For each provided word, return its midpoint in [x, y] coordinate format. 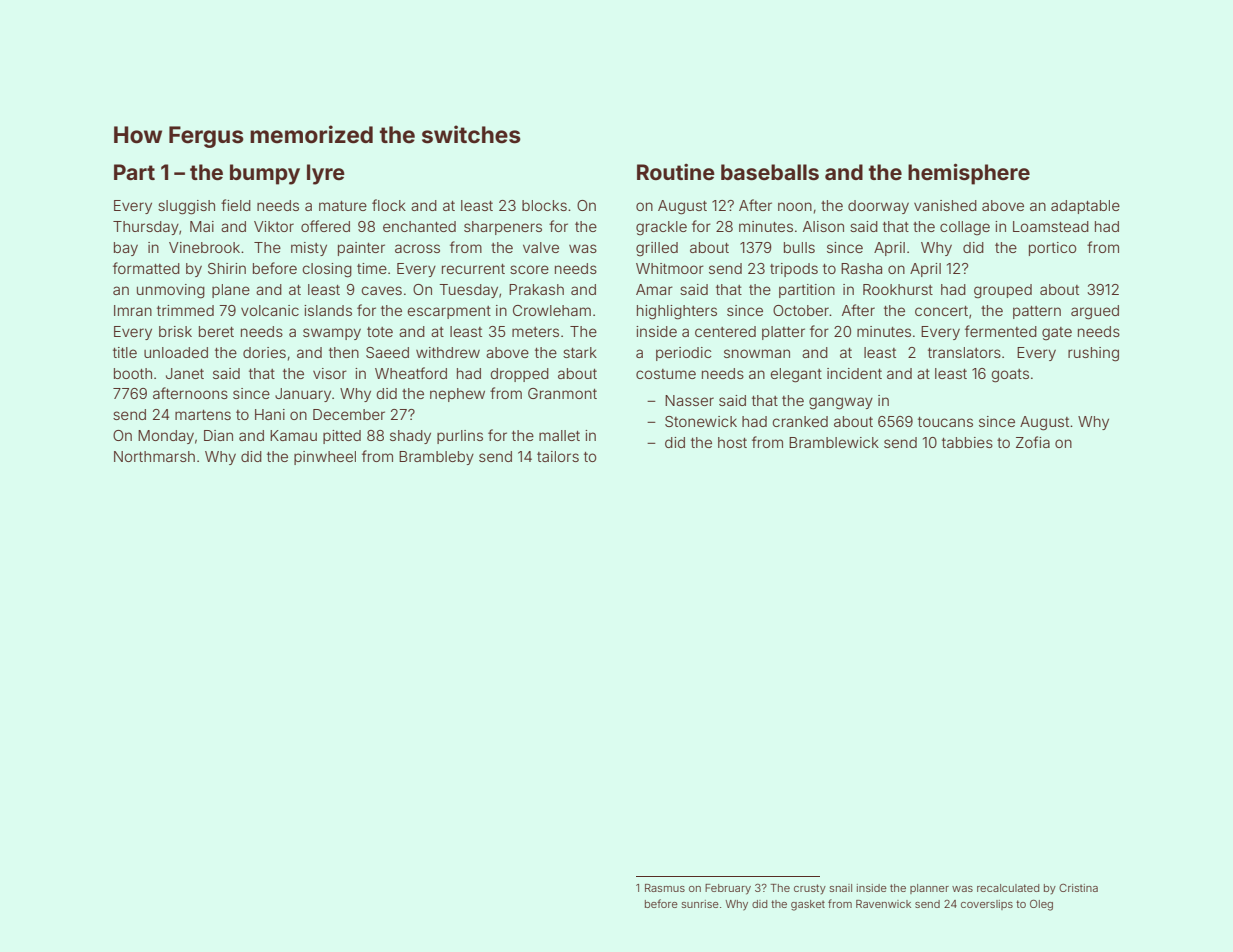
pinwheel [325, 458]
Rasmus [665, 888]
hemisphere [969, 174]
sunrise [700, 904]
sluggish [186, 207]
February [728, 889]
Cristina [1078, 887]
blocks [544, 205]
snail [841, 888]
